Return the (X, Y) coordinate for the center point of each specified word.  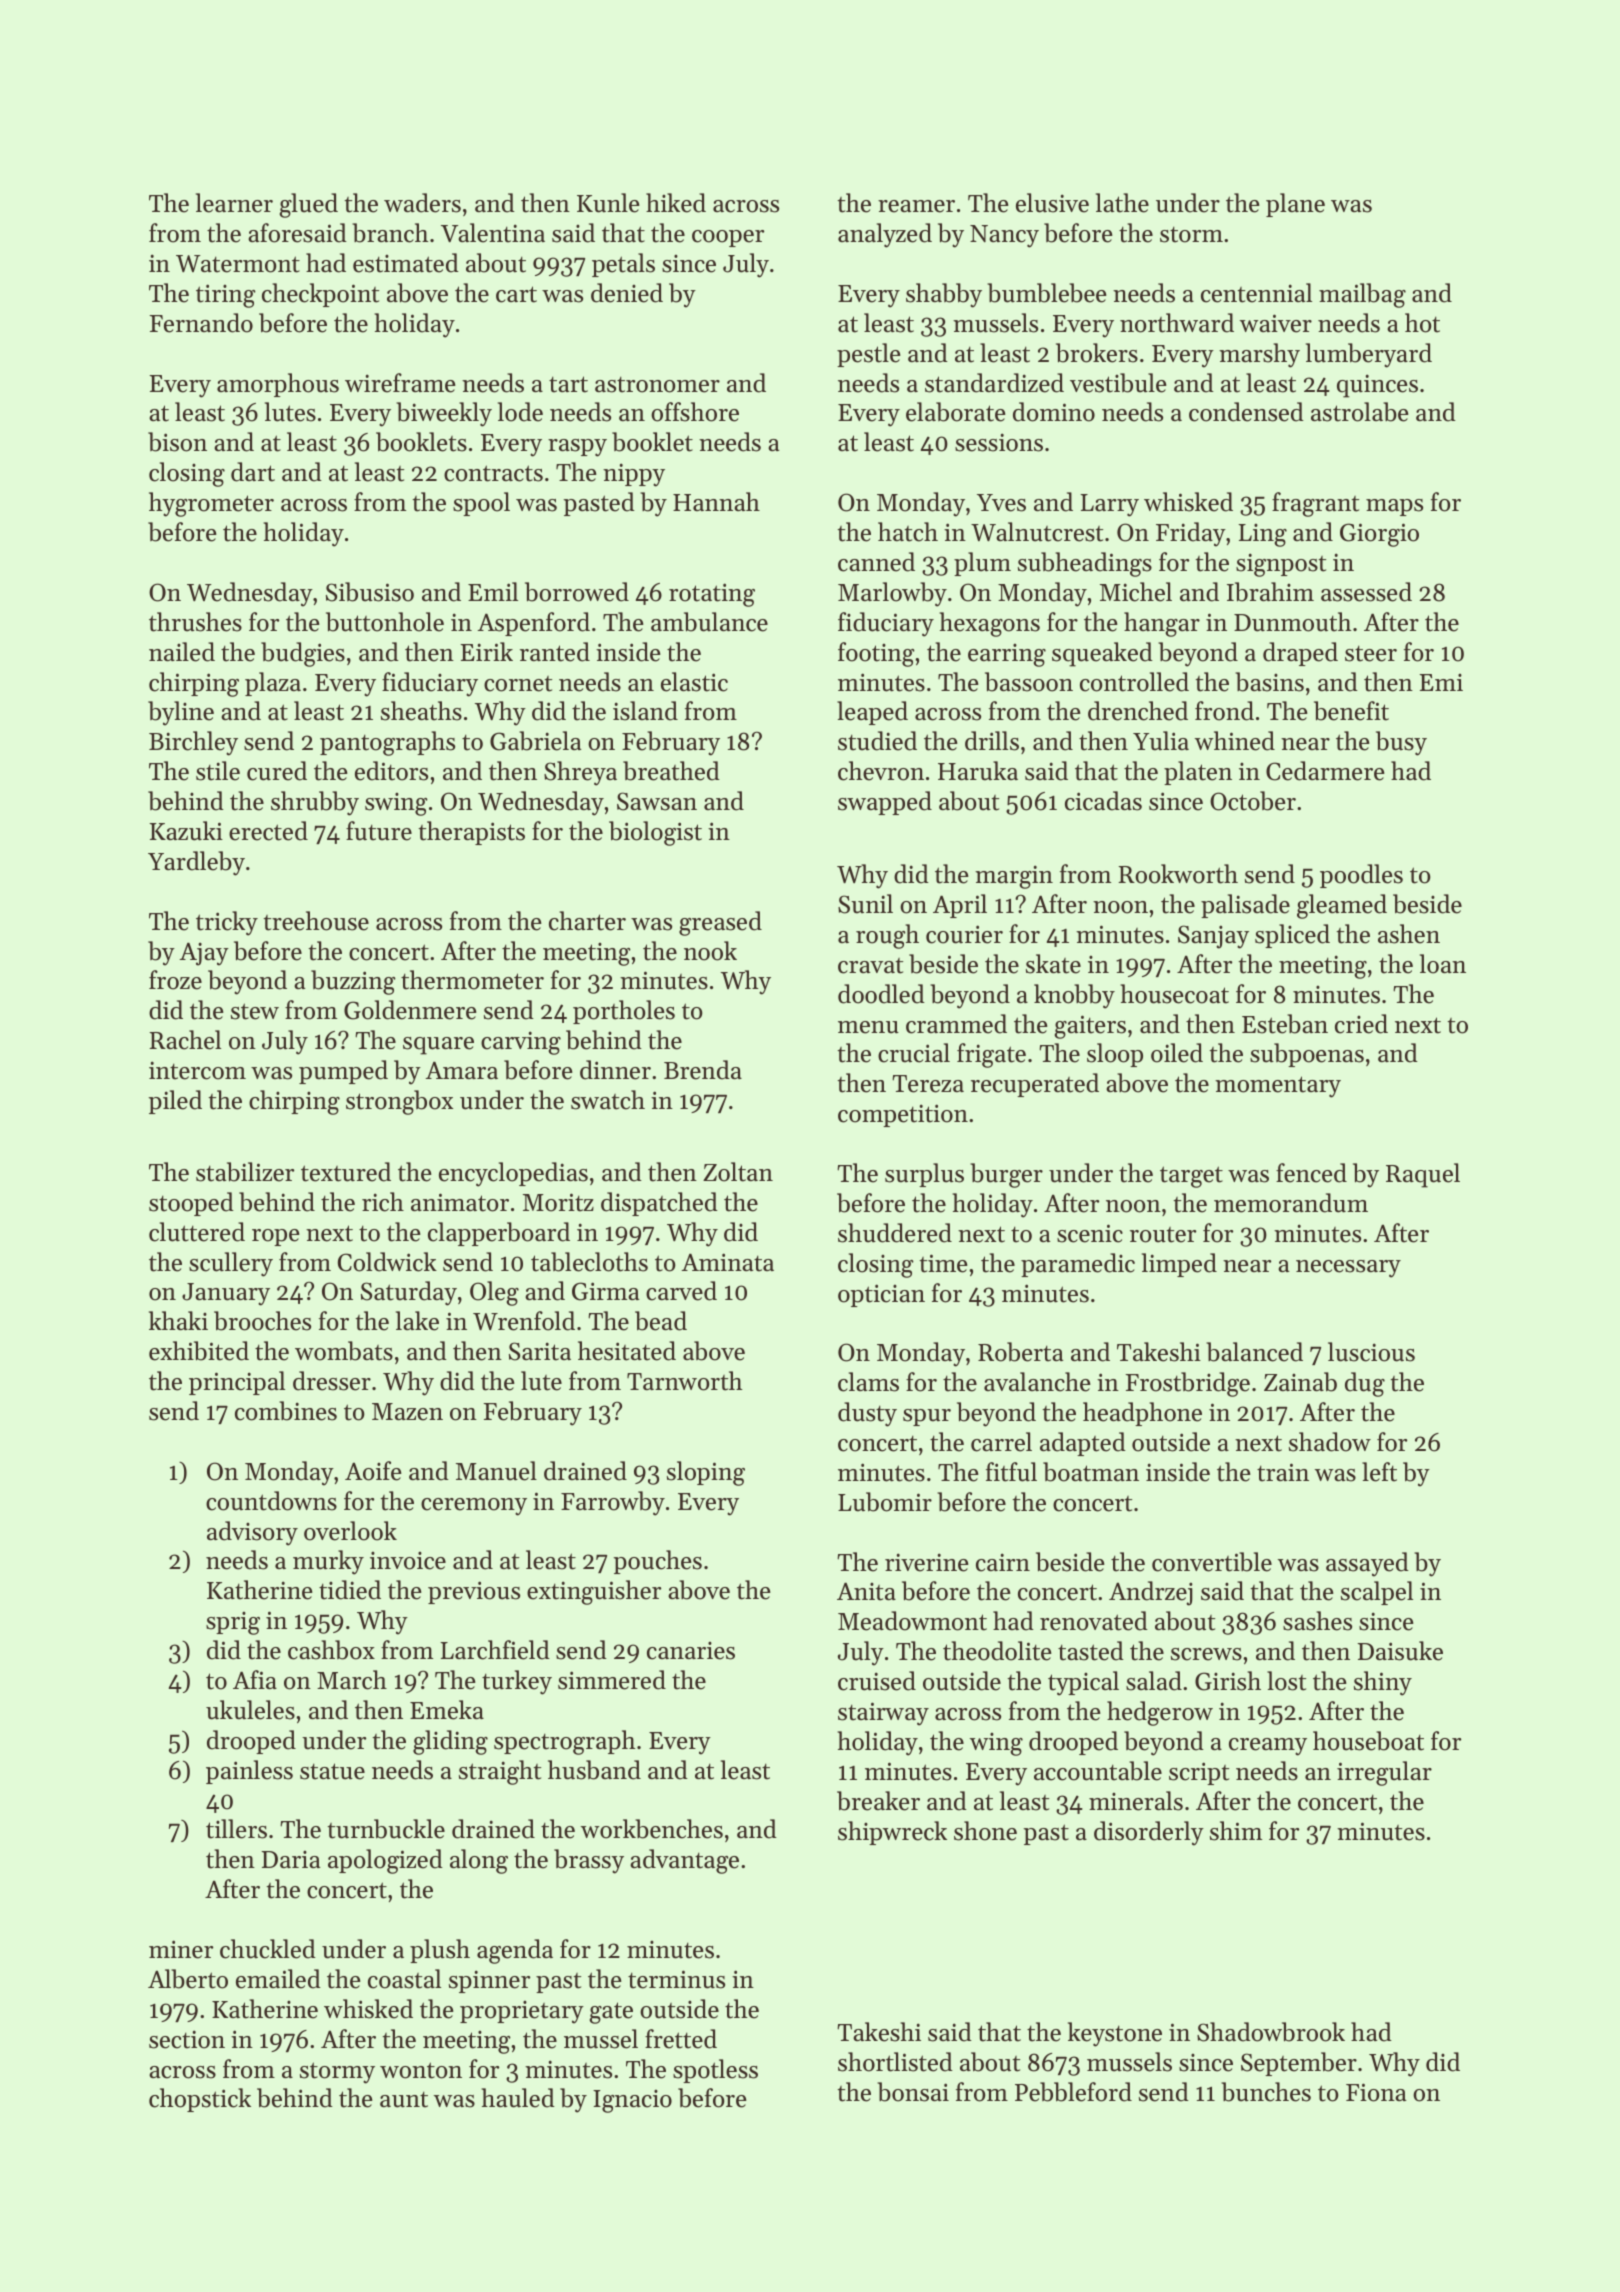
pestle (868, 355)
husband (594, 1770)
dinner (615, 1070)
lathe (1122, 203)
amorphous (278, 385)
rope (275, 1237)
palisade (1245, 906)
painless (249, 1772)
